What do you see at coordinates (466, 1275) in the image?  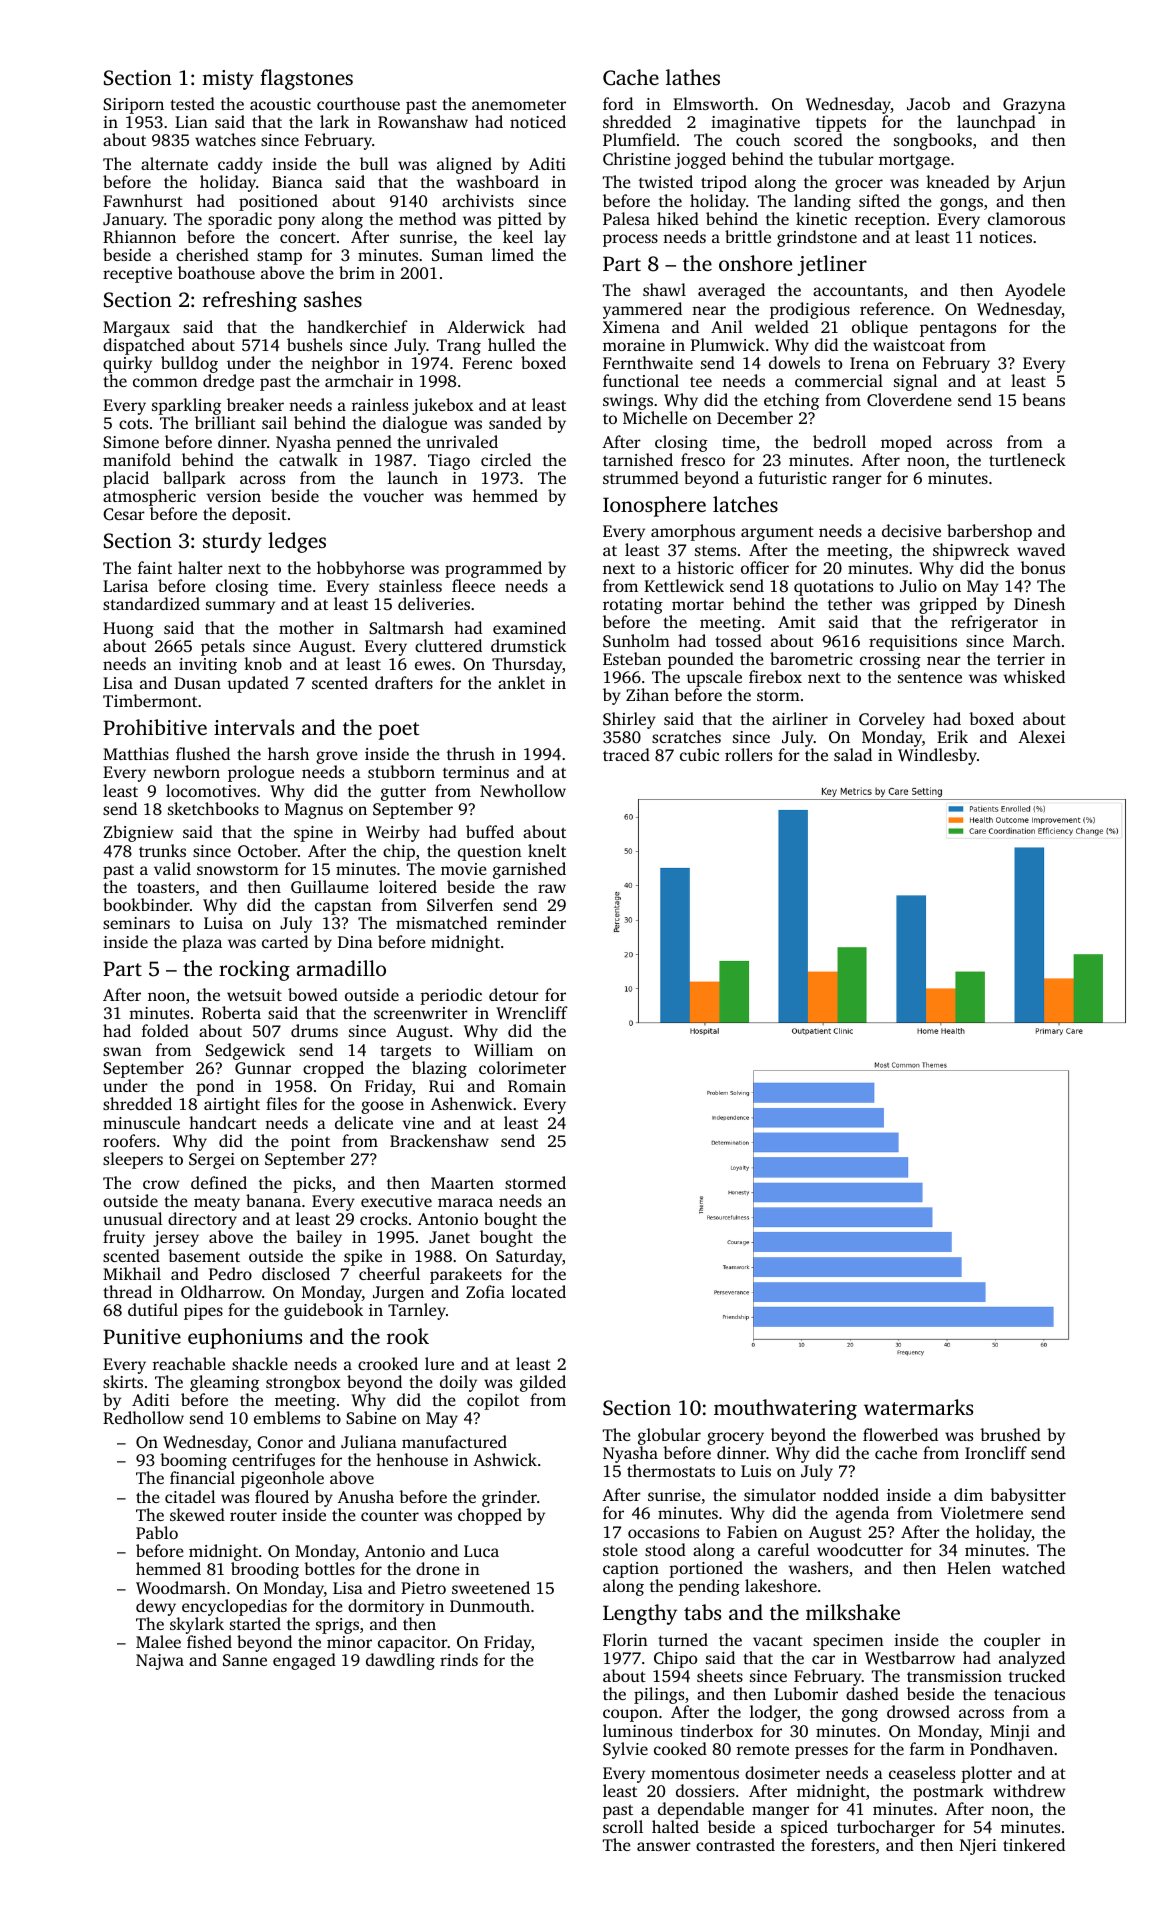 I see `parakeets` at bounding box center [466, 1275].
